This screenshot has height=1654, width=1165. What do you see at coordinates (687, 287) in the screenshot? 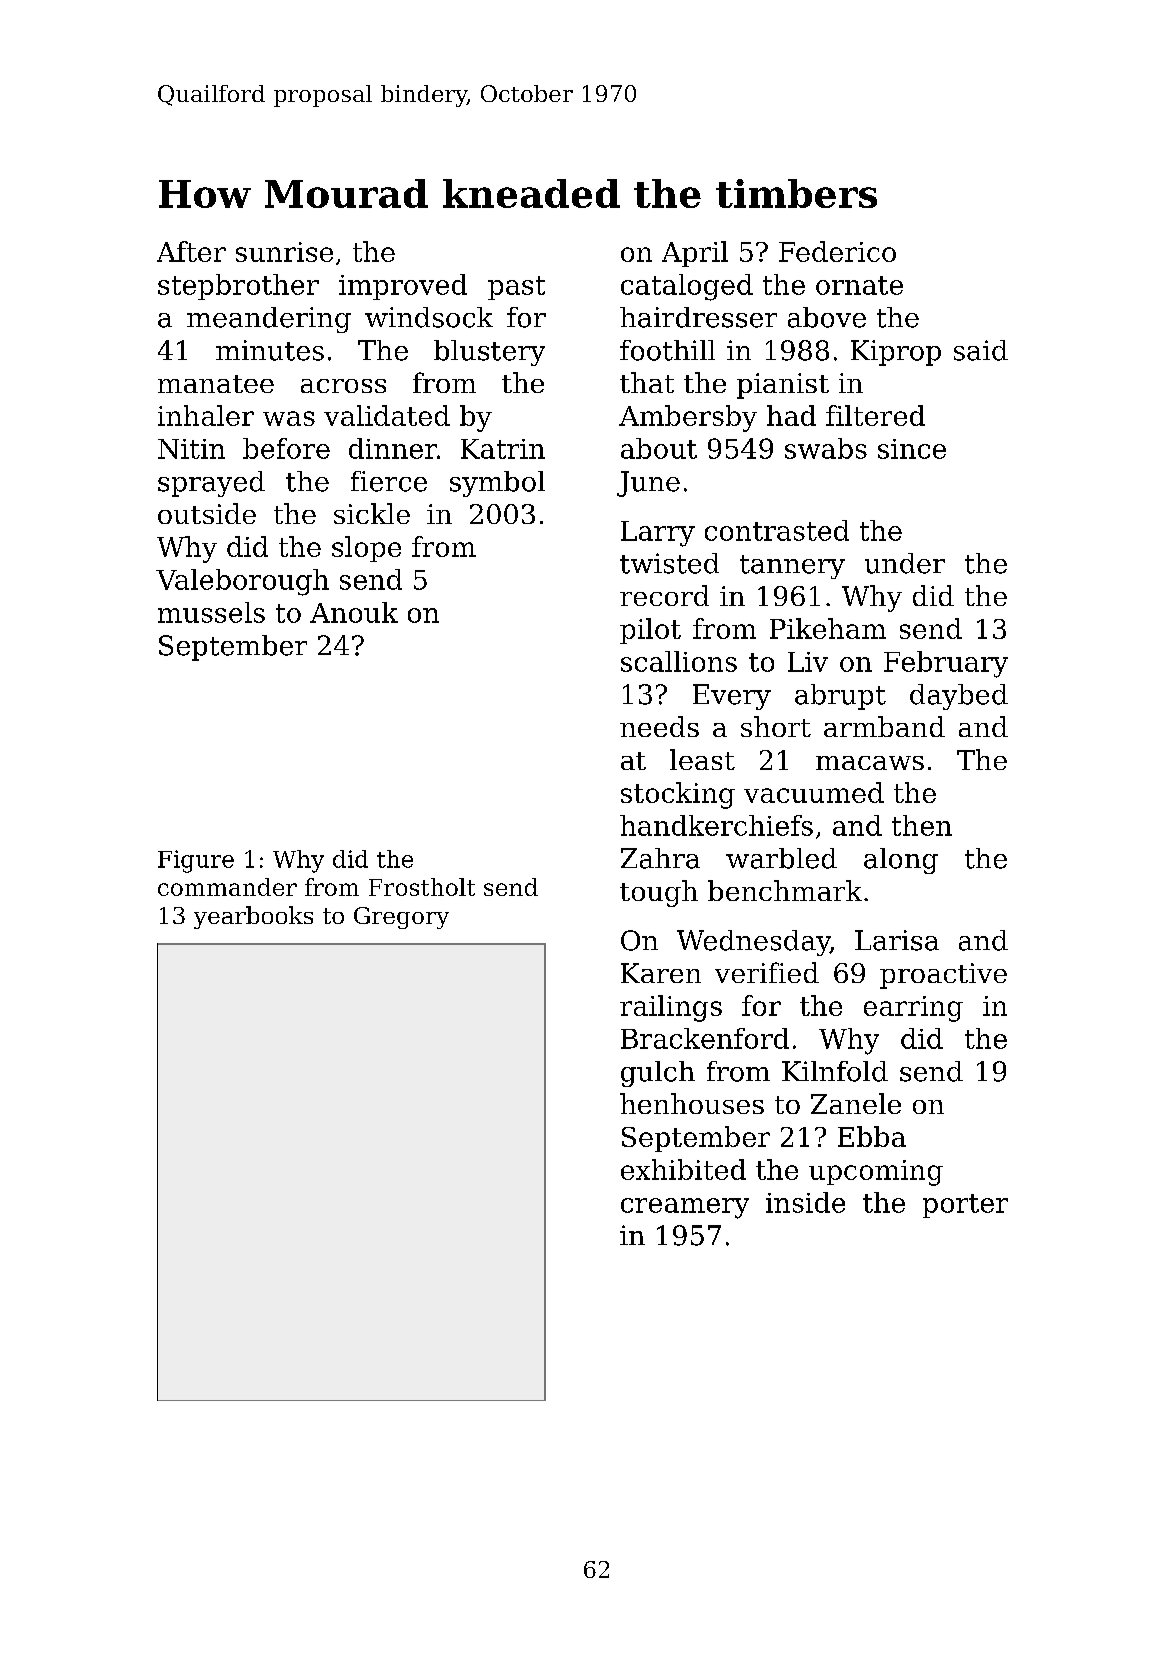
I see `cataloged` at bounding box center [687, 287].
